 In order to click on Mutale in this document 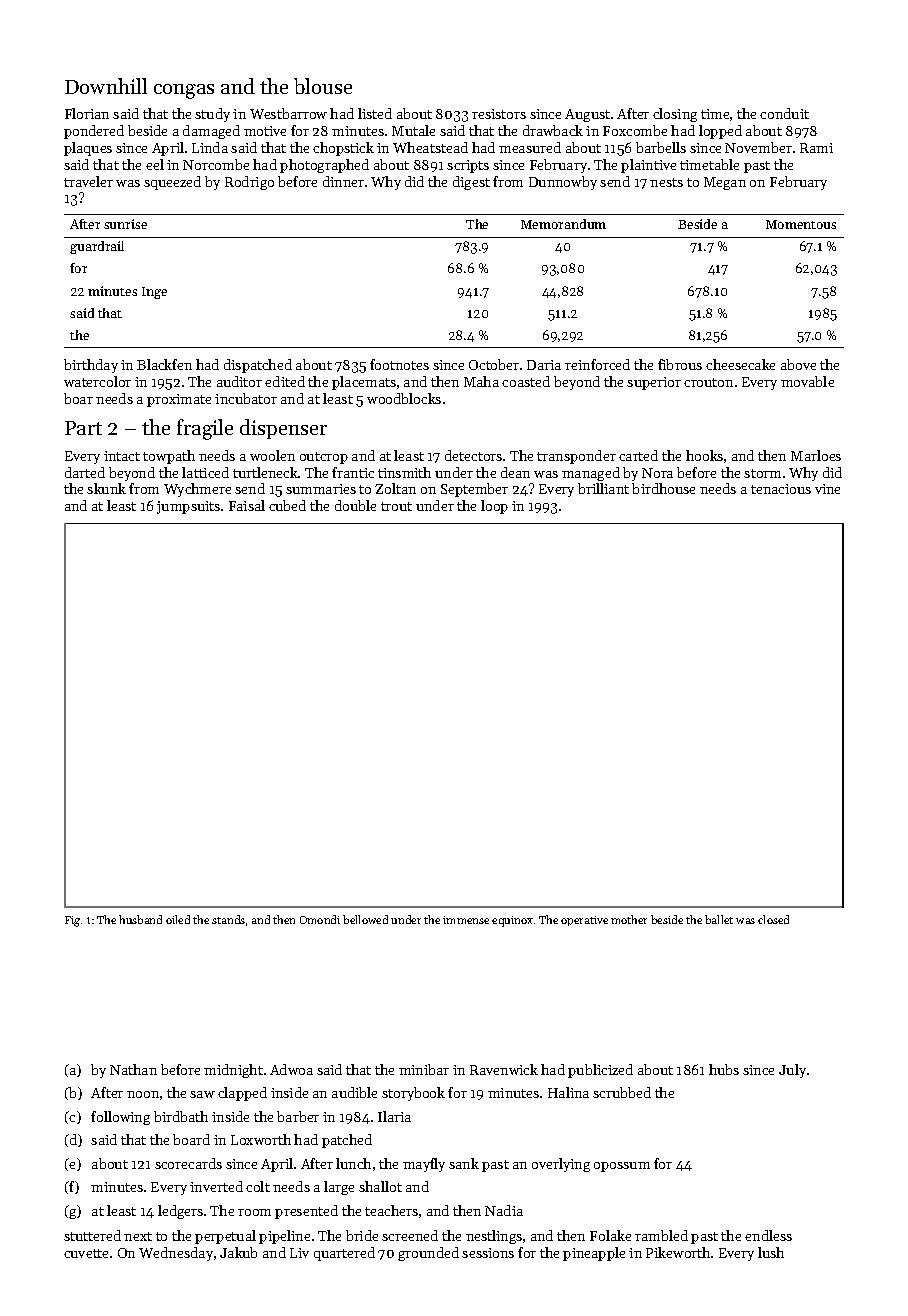, I will do `click(413, 130)`.
